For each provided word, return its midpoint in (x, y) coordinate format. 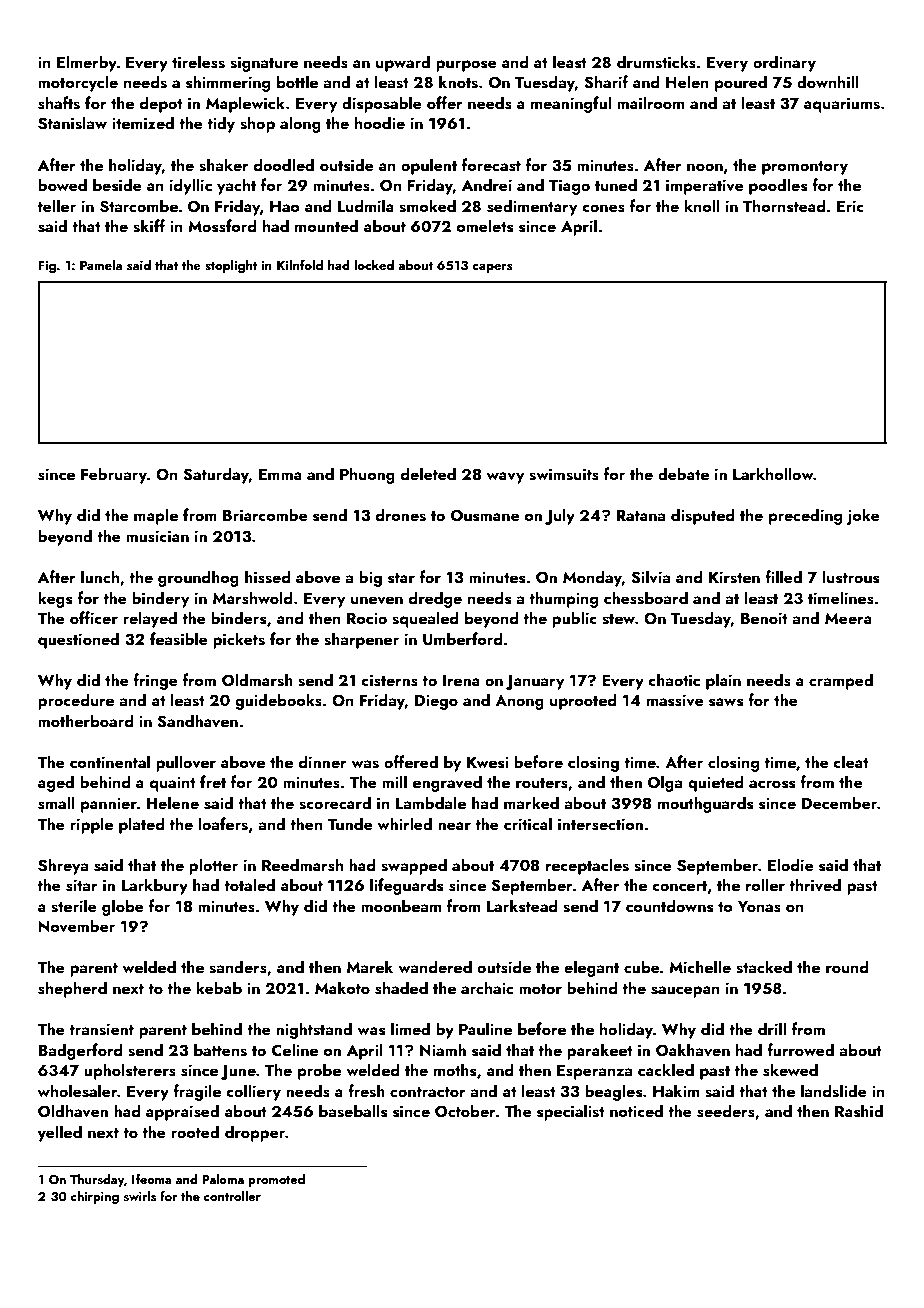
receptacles (587, 866)
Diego (436, 702)
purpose (466, 66)
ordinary (784, 63)
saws (726, 702)
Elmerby (87, 63)
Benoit (764, 618)
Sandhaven (197, 721)
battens (220, 1050)
